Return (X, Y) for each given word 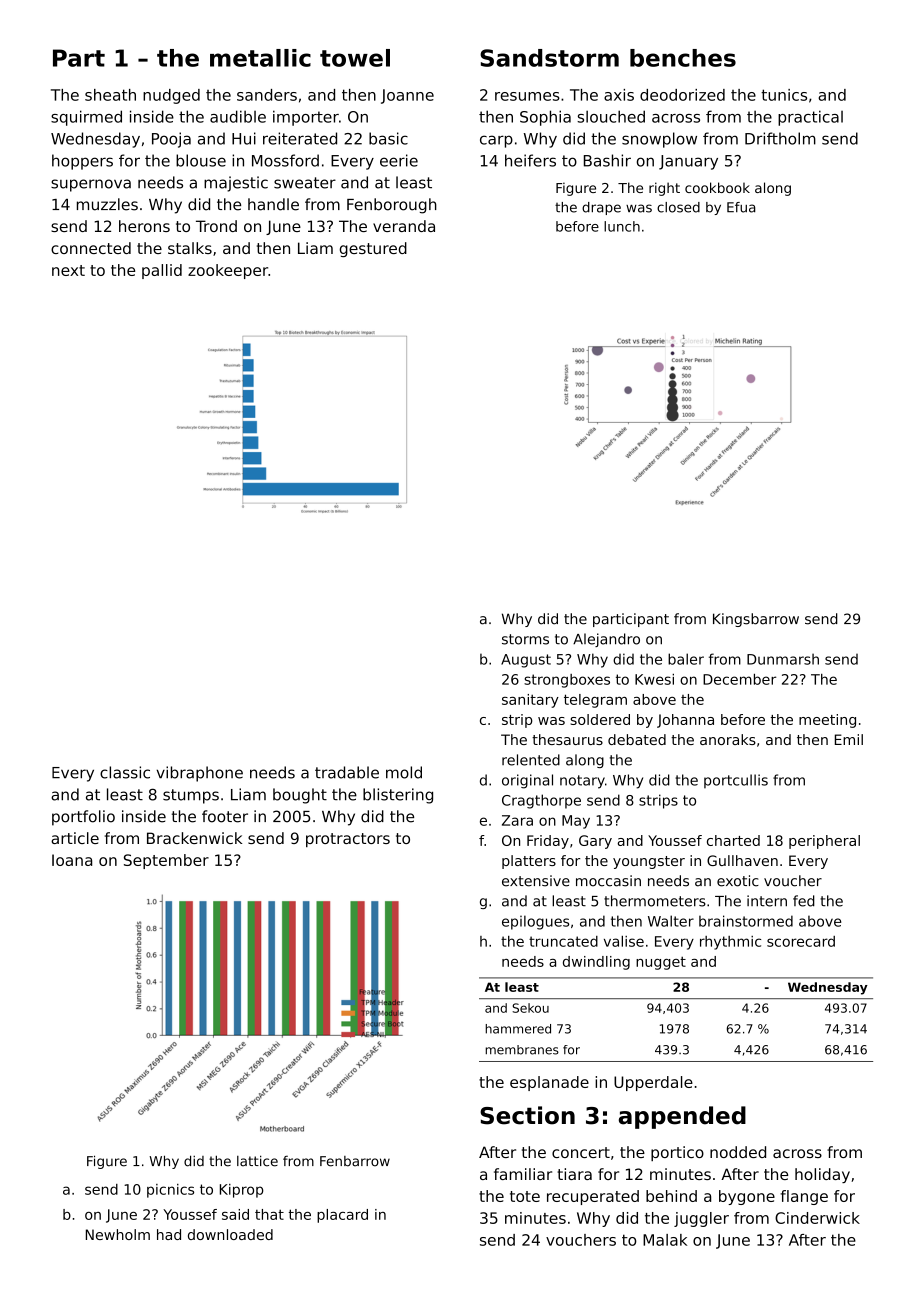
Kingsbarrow (756, 620)
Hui (244, 138)
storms (525, 639)
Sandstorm (549, 58)
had (169, 1234)
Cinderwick (817, 1218)
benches (683, 58)
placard (342, 1216)
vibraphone (199, 774)
